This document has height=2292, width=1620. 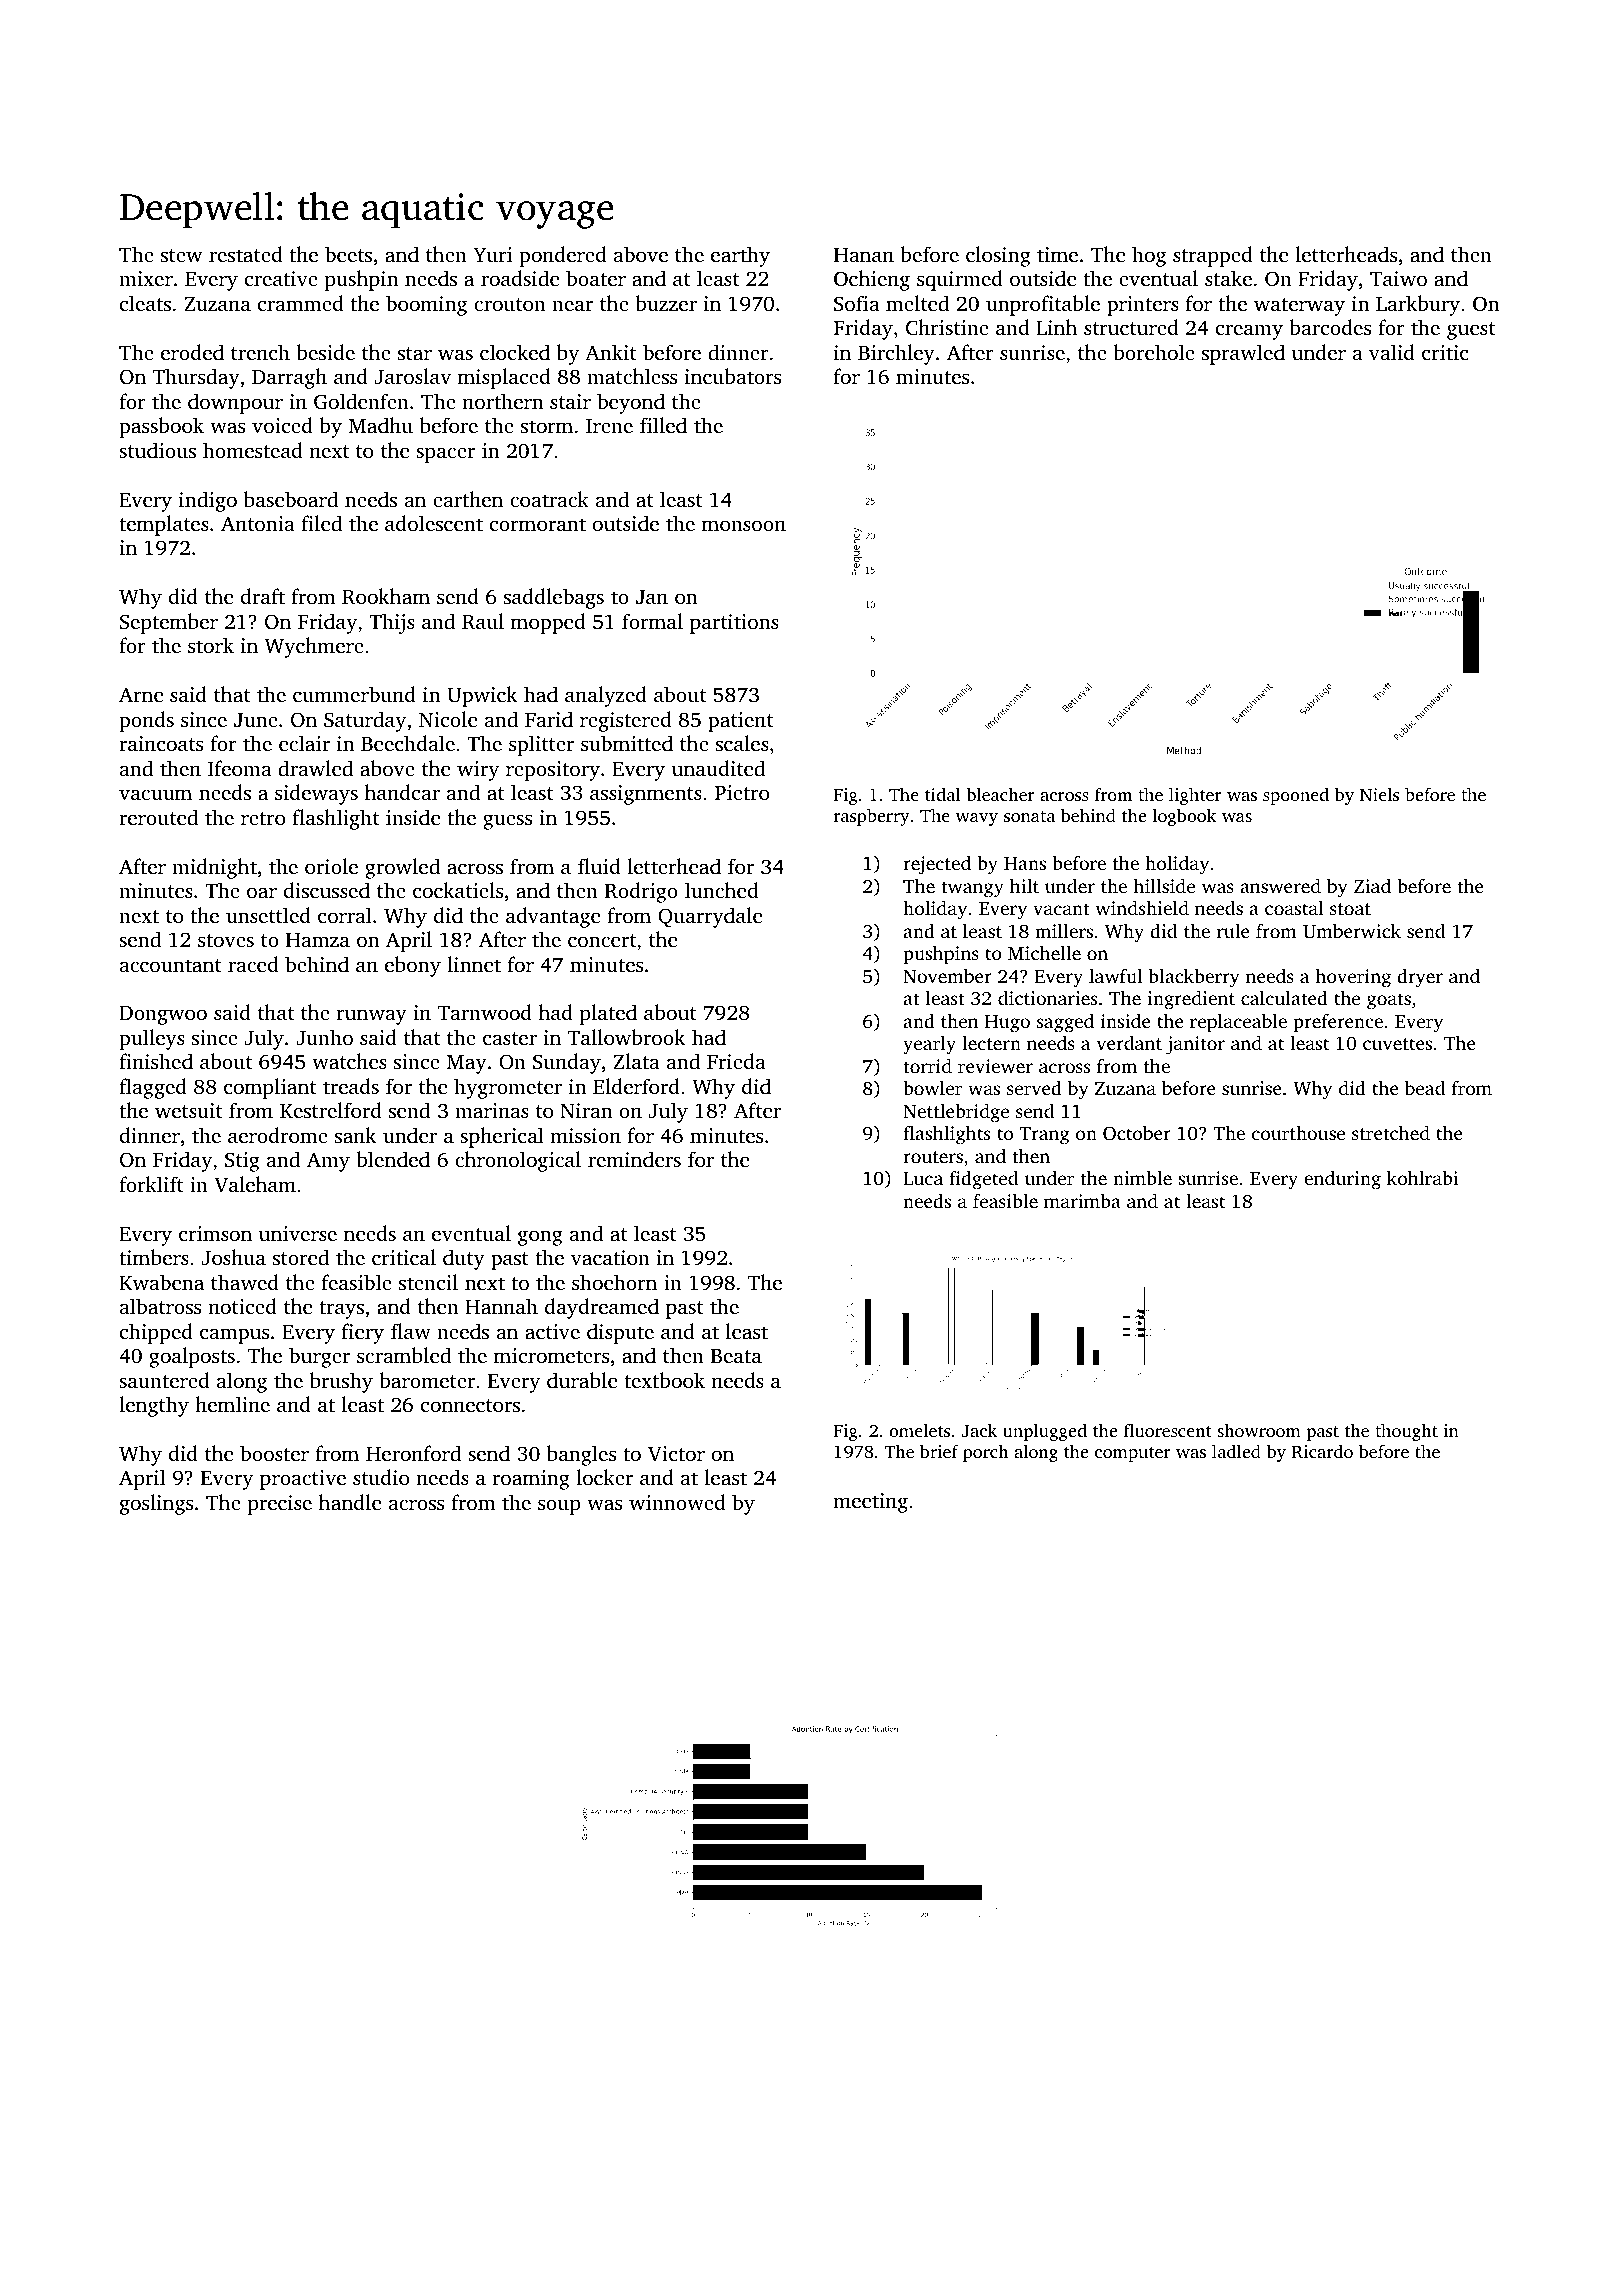 I want to click on booming, so click(x=426, y=305).
